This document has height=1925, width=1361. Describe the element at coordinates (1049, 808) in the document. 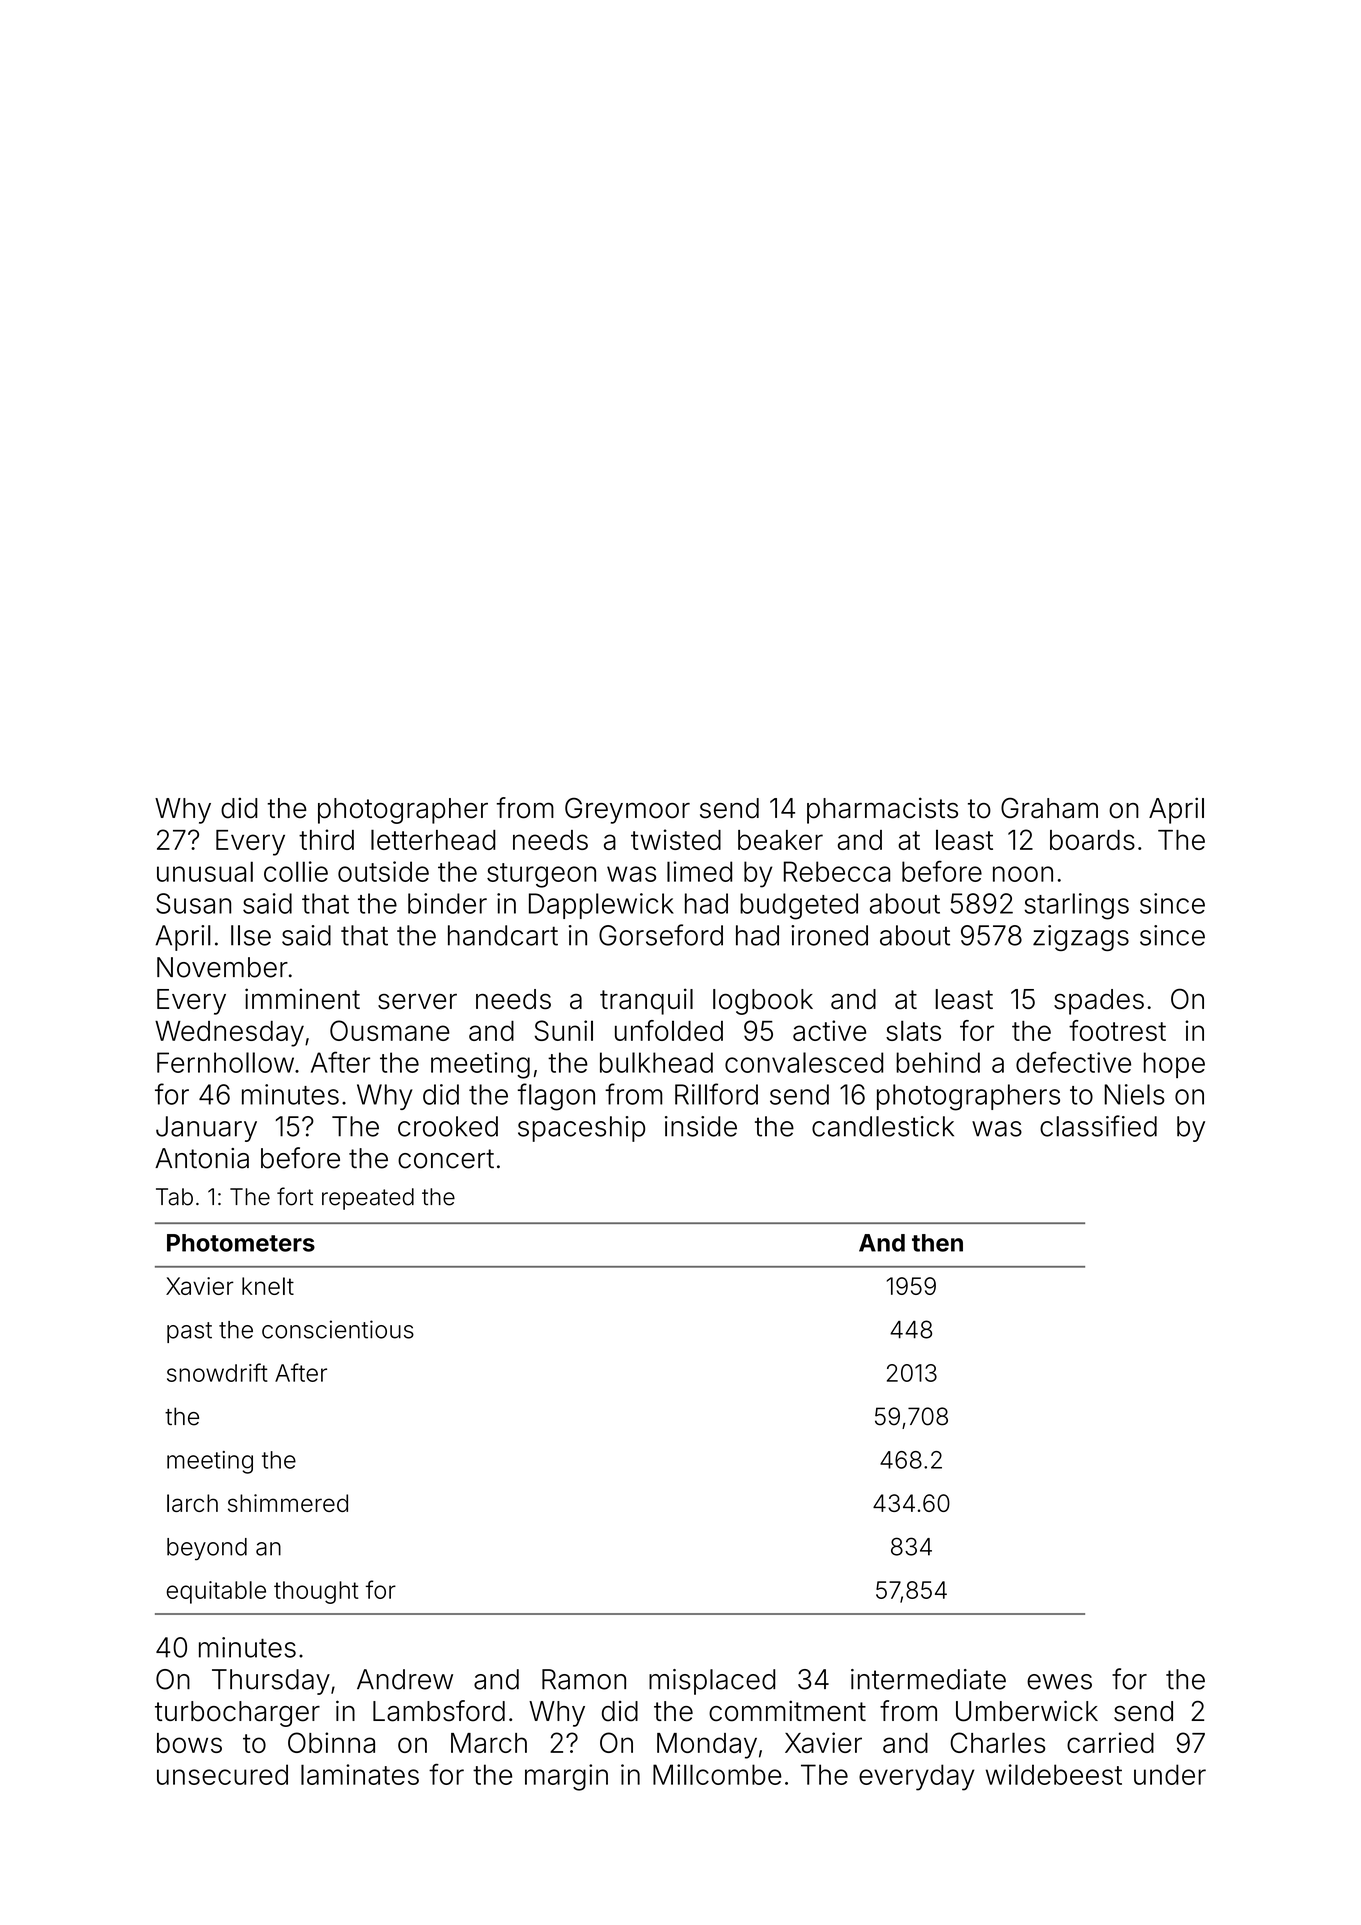

I see `Graham` at that location.
